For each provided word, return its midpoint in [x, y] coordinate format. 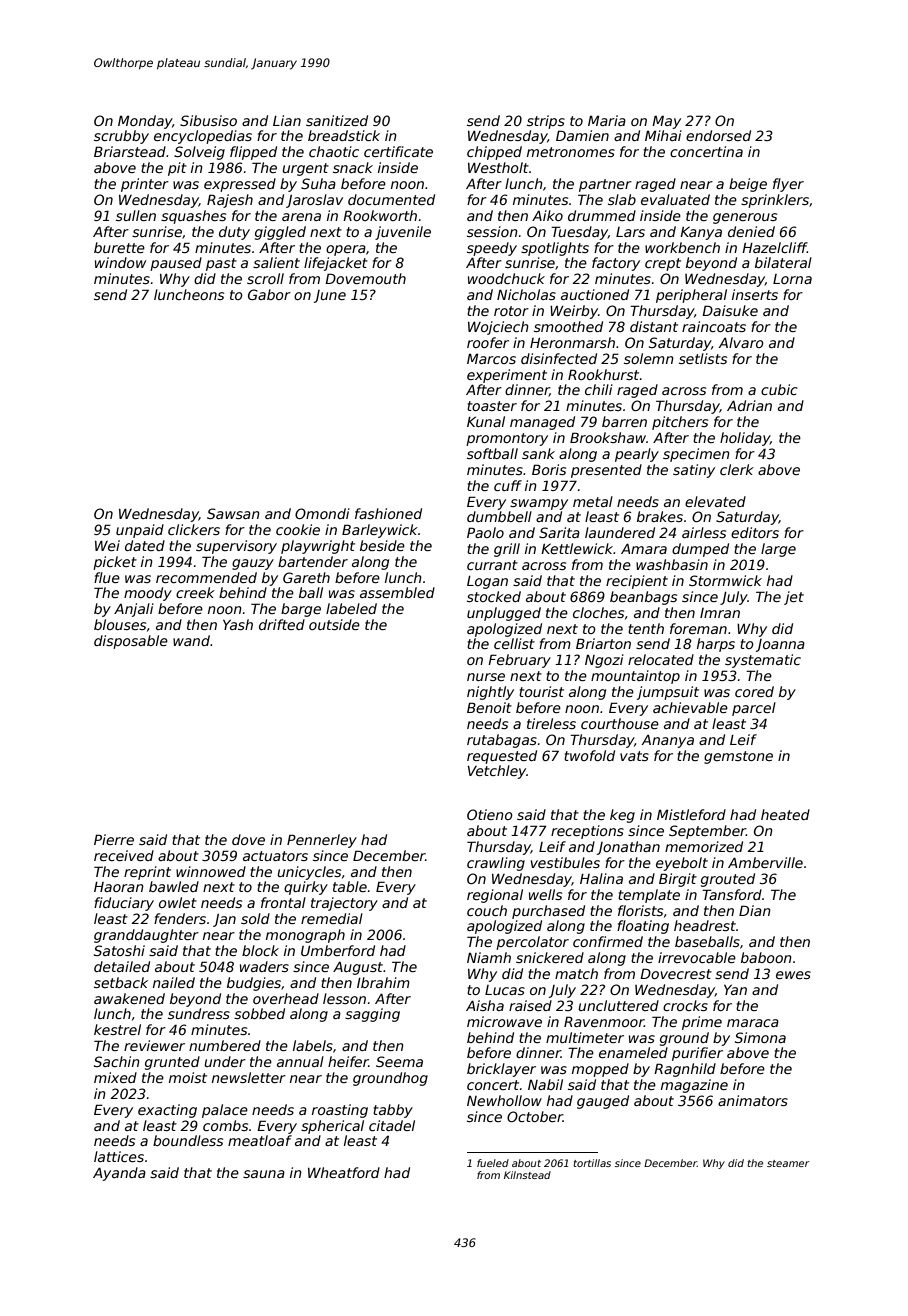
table [350, 886]
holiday [745, 439]
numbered [225, 1045]
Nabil [545, 1084]
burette [119, 247]
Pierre [114, 839]
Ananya [668, 741]
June [330, 296]
